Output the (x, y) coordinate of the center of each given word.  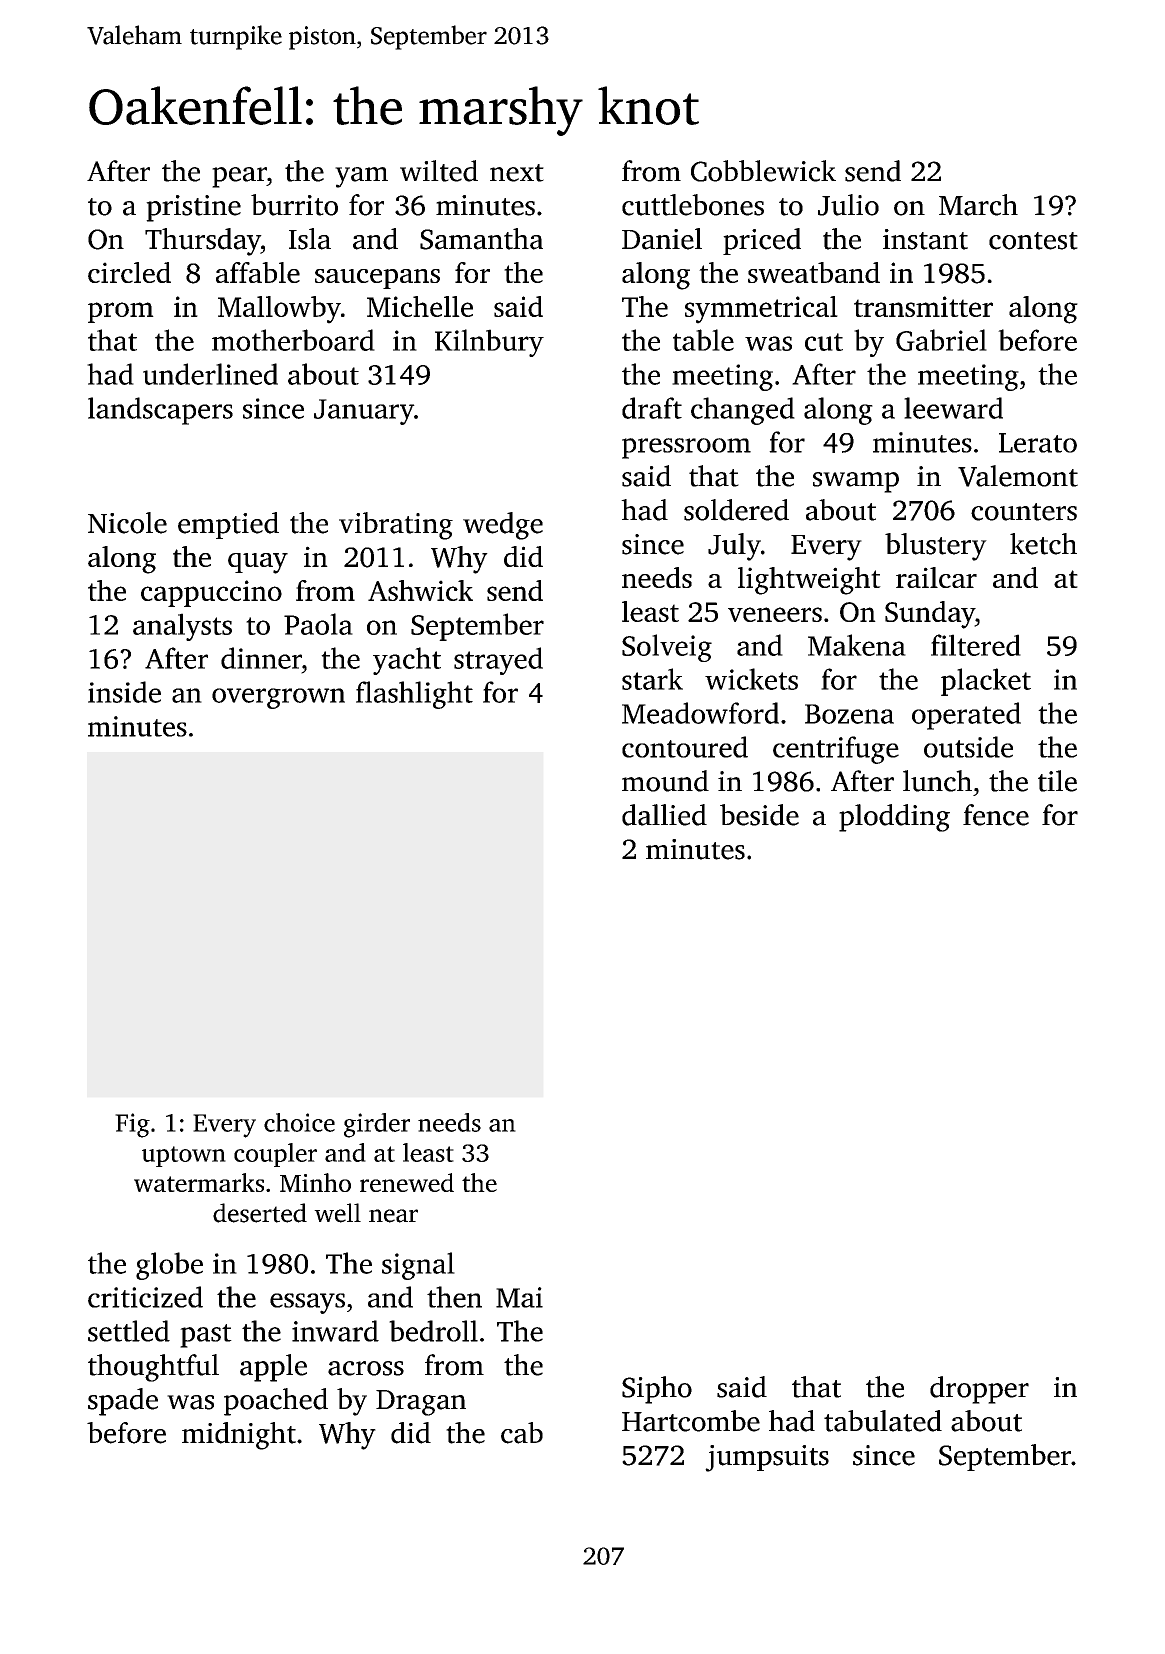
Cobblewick (763, 171)
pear (239, 177)
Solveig (667, 648)
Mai (519, 1297)
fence (996, 815)
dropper (979, 1390)
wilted (439, 171)
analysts (182, 627)
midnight (239, 1436)
